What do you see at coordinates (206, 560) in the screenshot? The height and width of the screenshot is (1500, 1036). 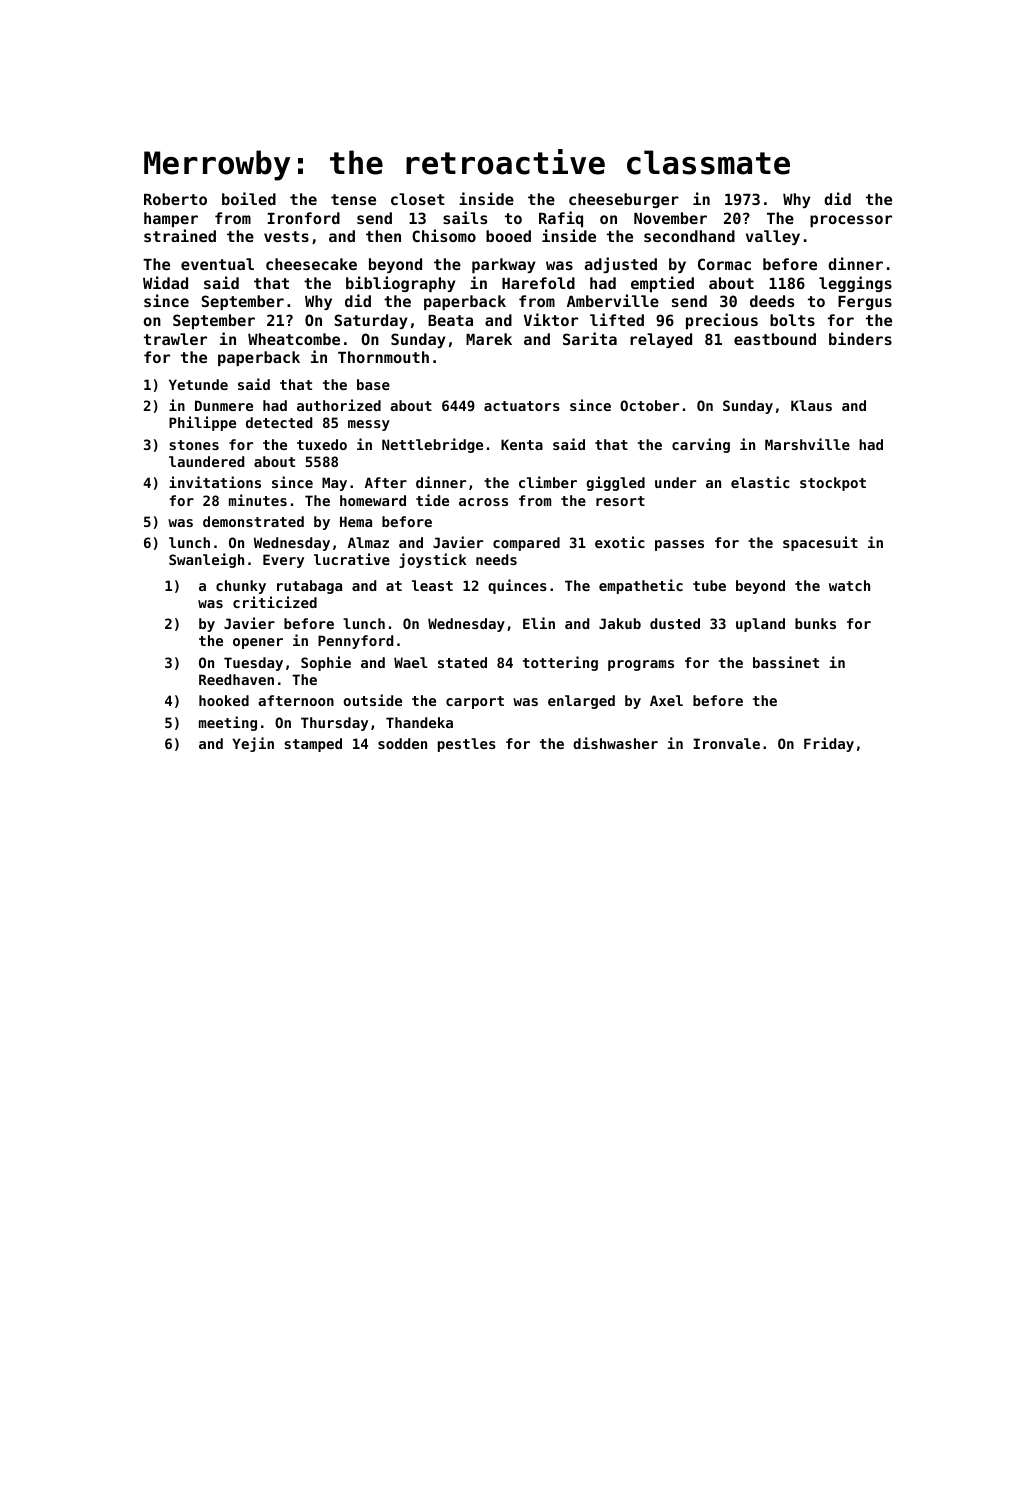 I see `Swanleigh` at bounding box center [206, 560].
